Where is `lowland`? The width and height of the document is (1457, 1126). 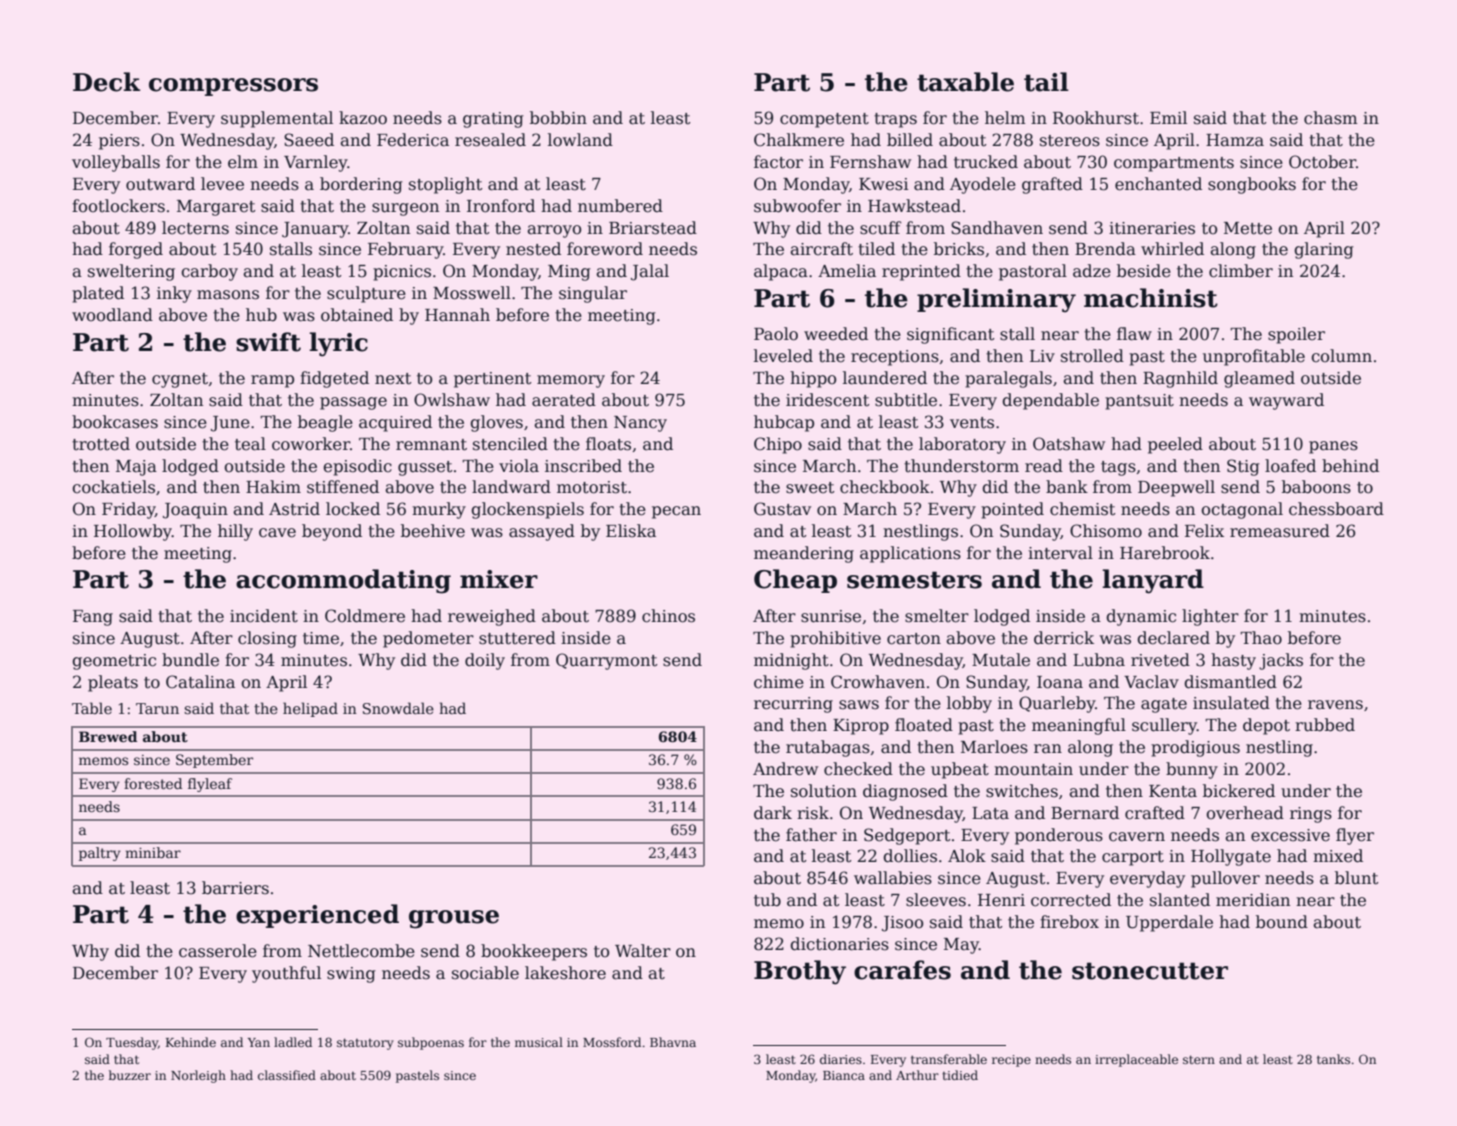
lowland is located at coordinates (580, 140).
